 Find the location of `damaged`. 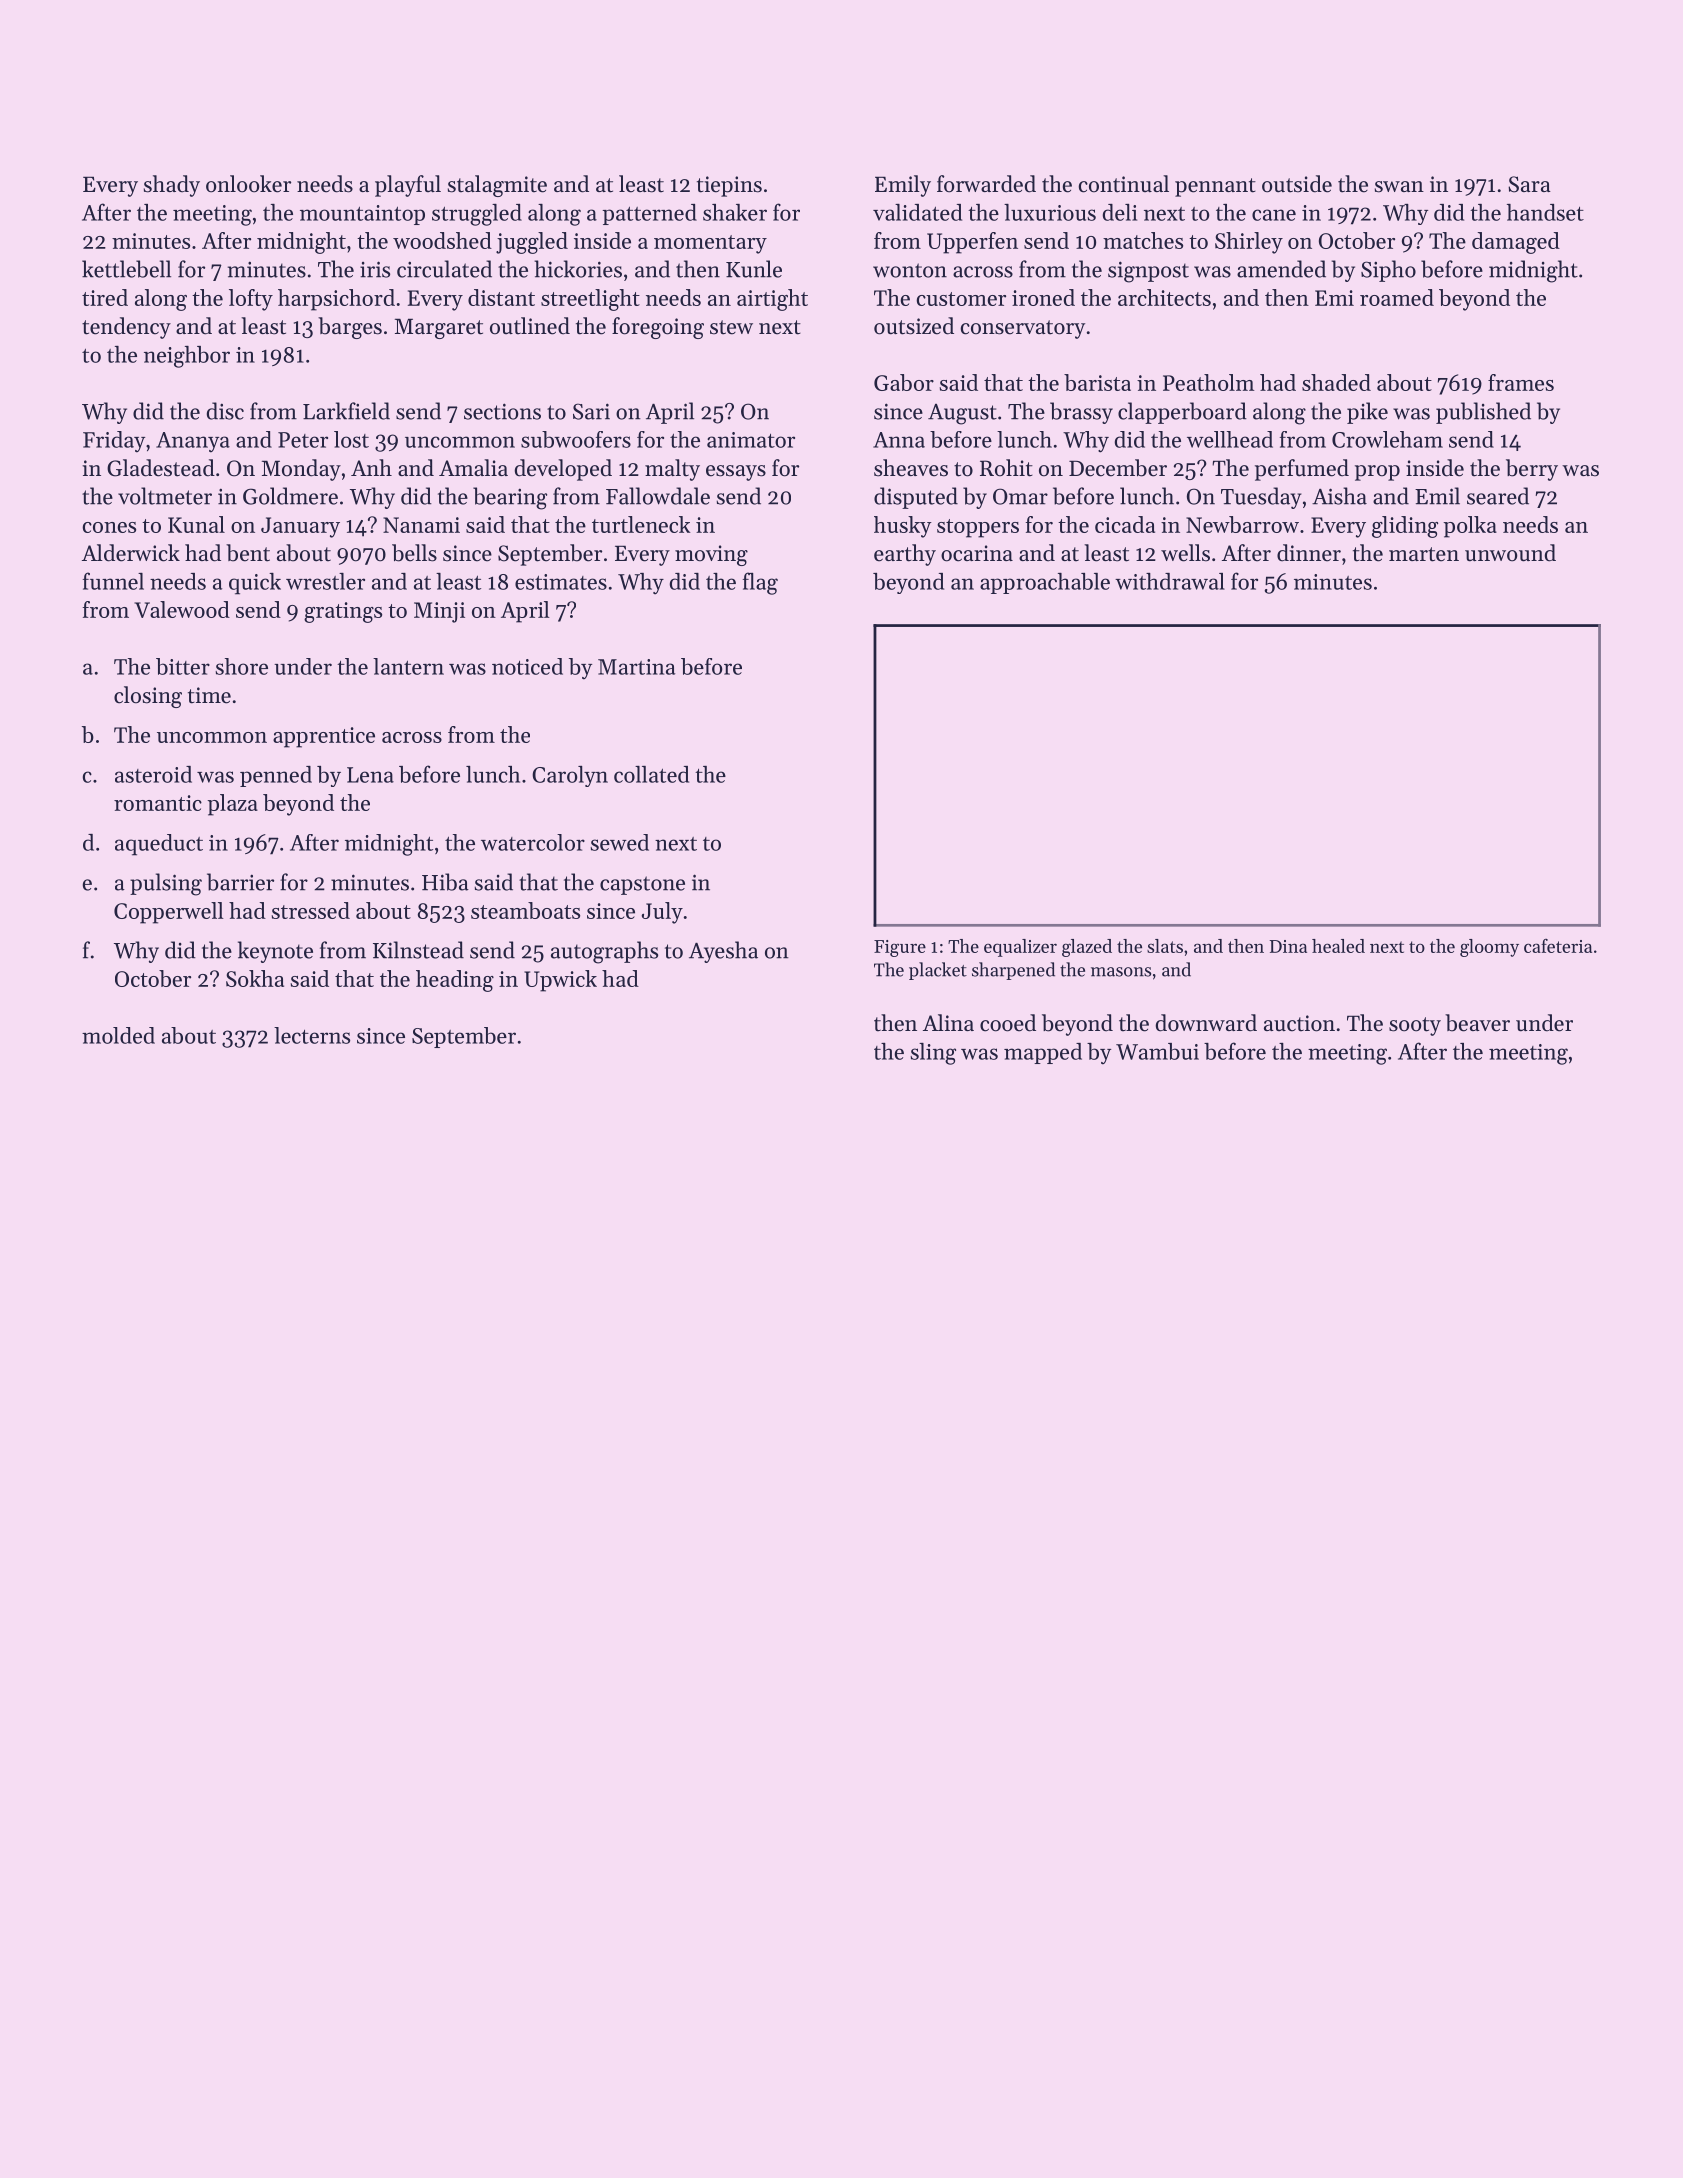

damaged is located at coordinates (1516, 243).
